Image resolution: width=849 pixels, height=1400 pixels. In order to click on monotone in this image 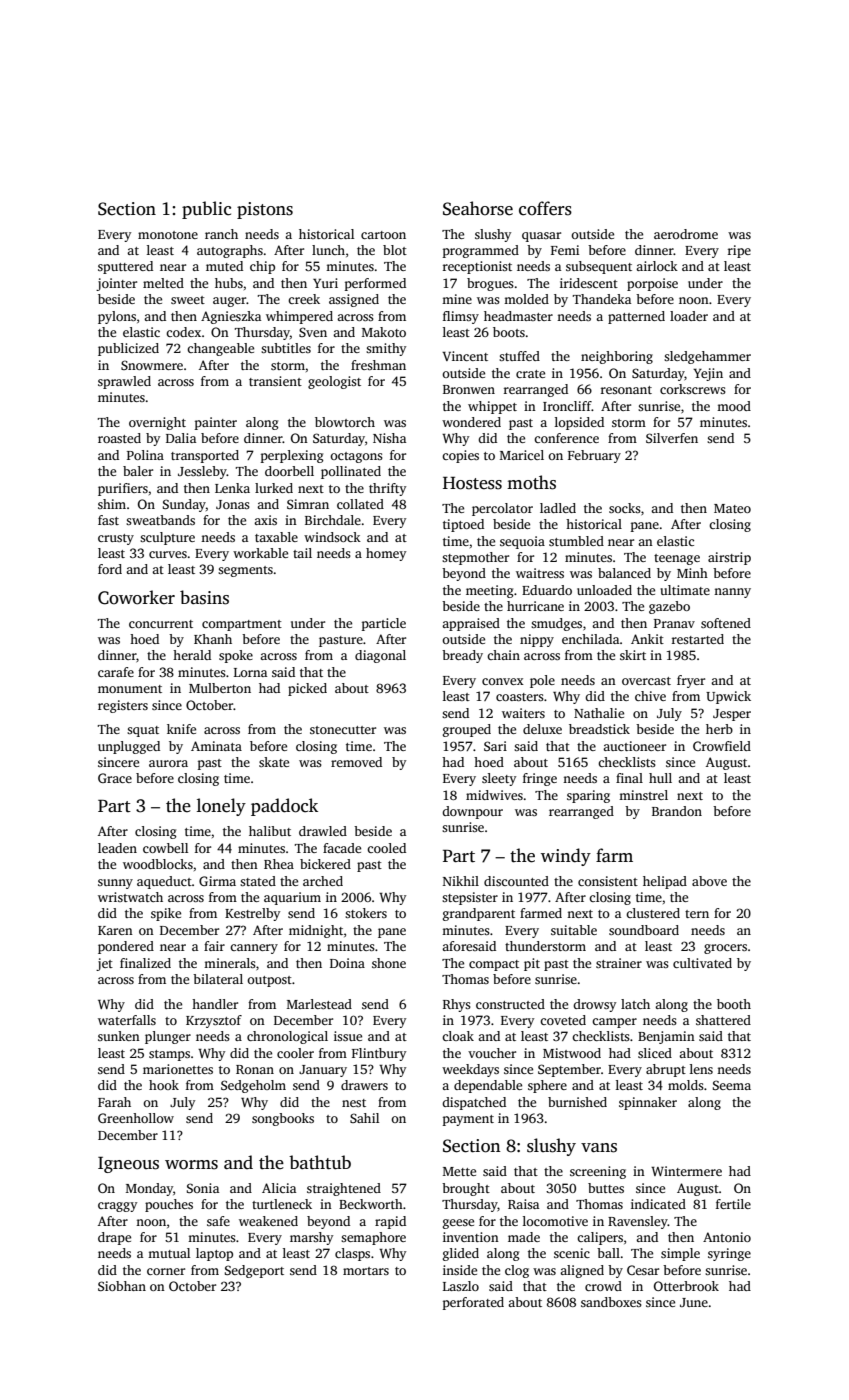, I will do `click(168, 235)`.
